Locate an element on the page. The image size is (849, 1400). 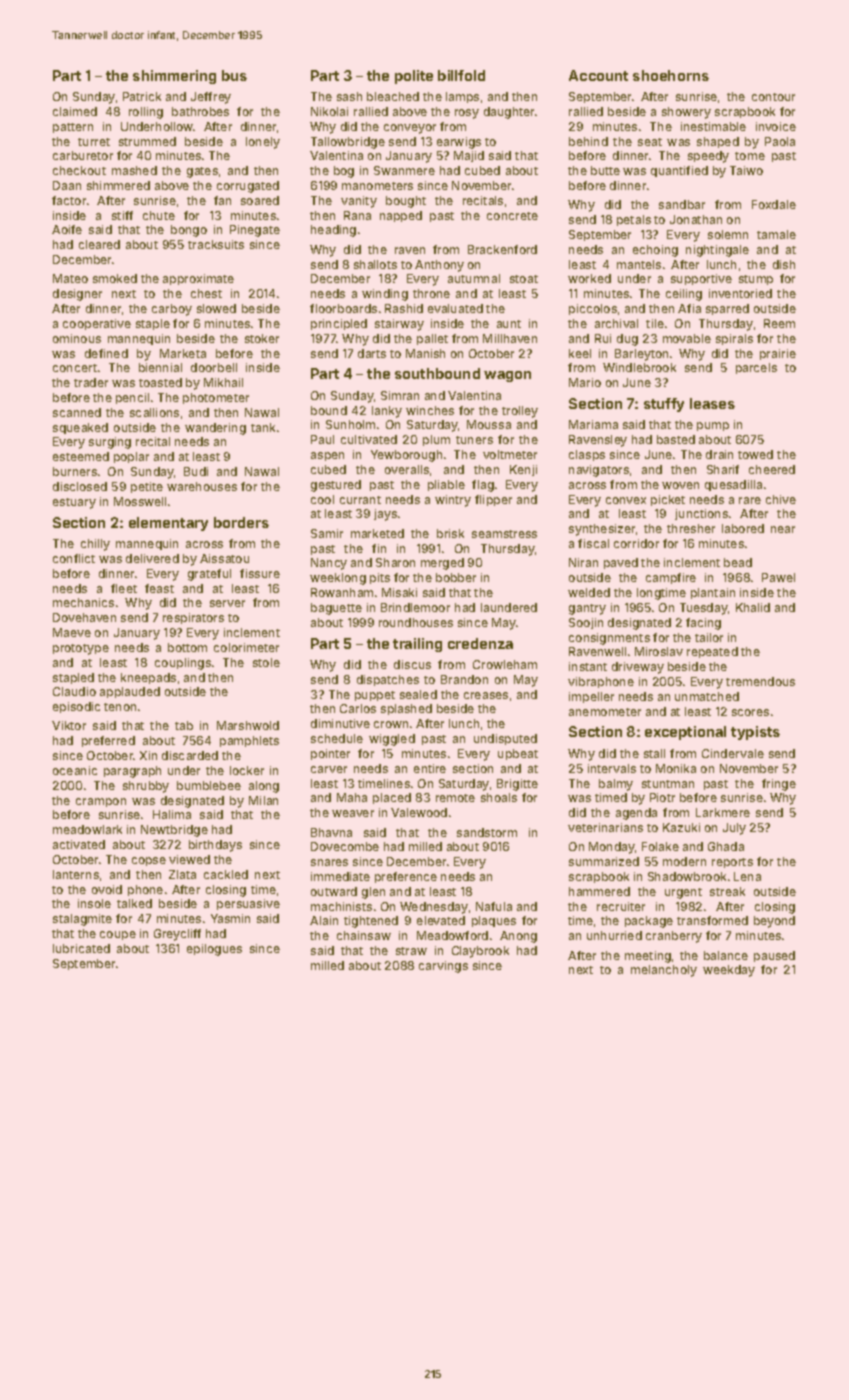
agenda is located at coordinates (636, 814).
